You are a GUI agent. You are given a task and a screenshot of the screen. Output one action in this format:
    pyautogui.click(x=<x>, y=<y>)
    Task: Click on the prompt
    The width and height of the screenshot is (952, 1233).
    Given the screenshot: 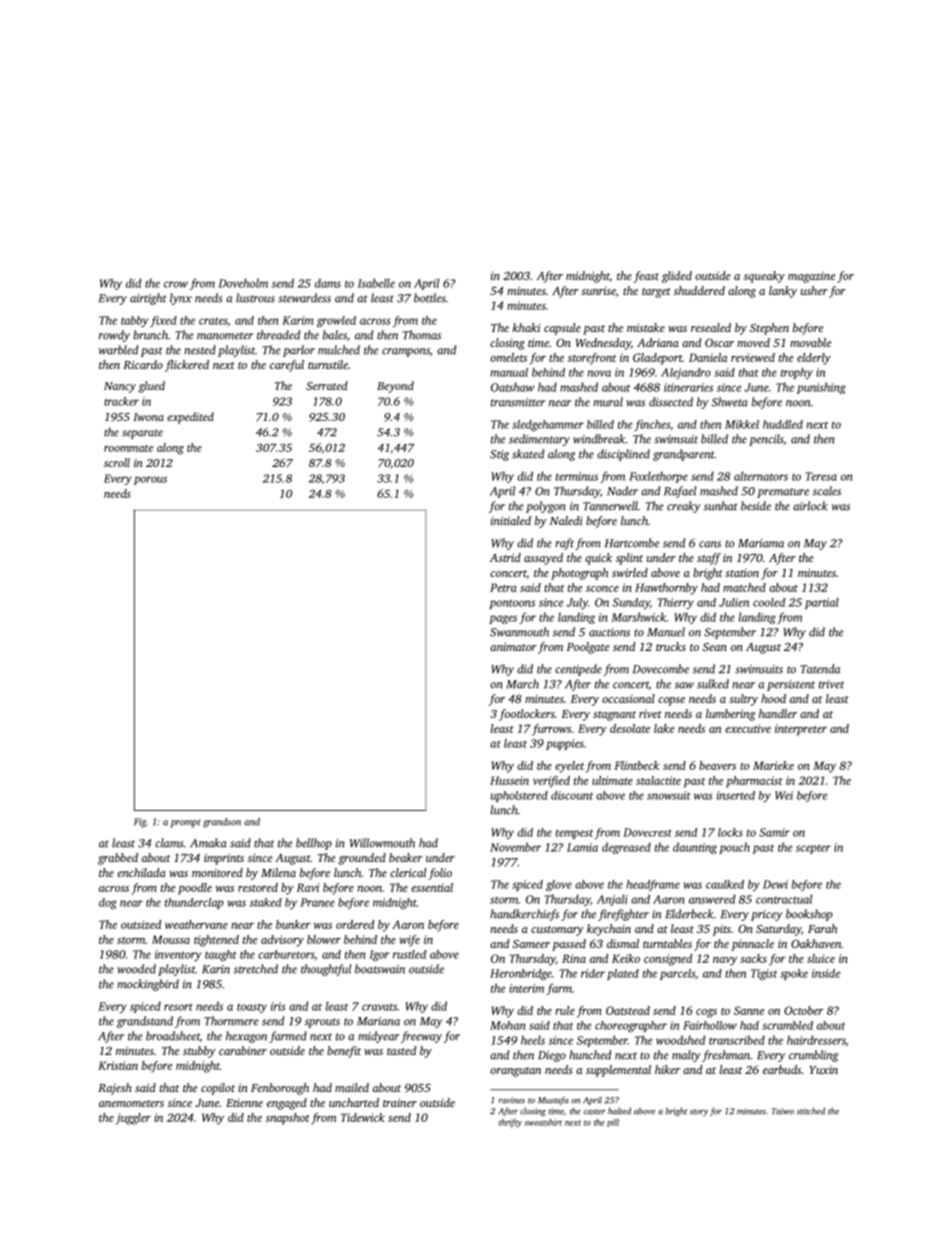 What is the action you would take?
    pyautogui.click(x=185, y=823)
